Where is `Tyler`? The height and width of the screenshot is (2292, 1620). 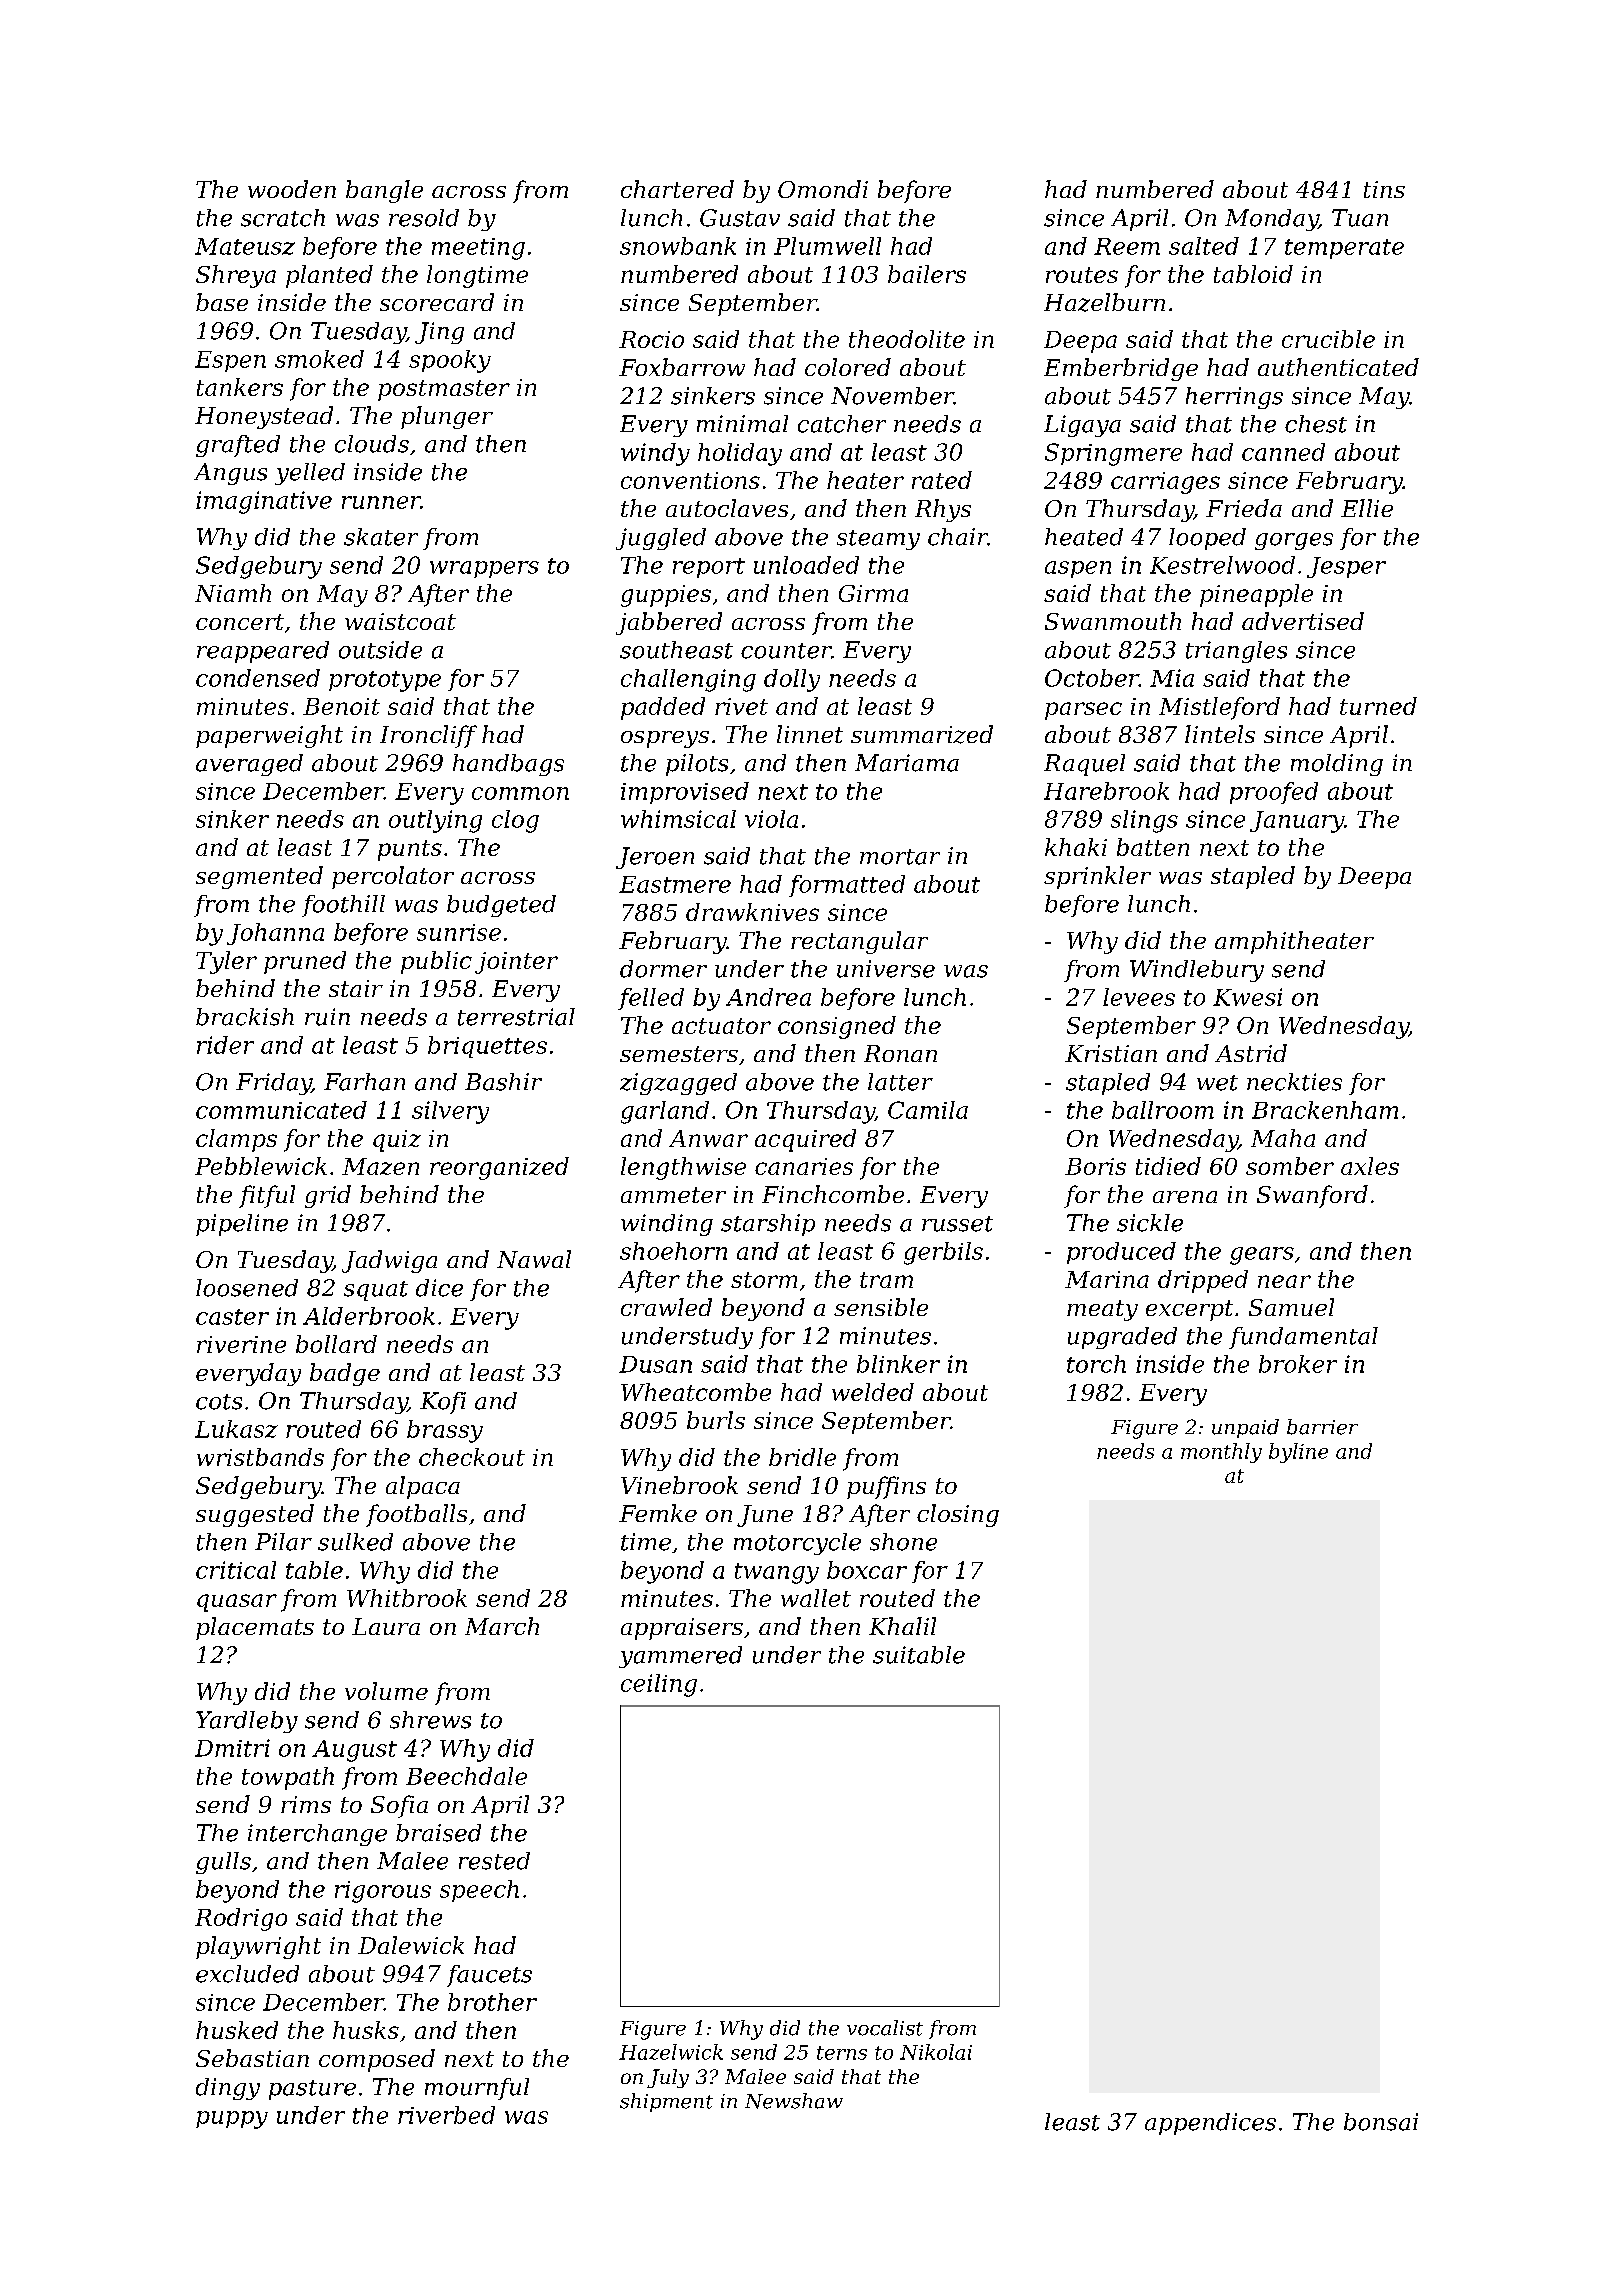
Tyler is located at coordinates (226, 962).
